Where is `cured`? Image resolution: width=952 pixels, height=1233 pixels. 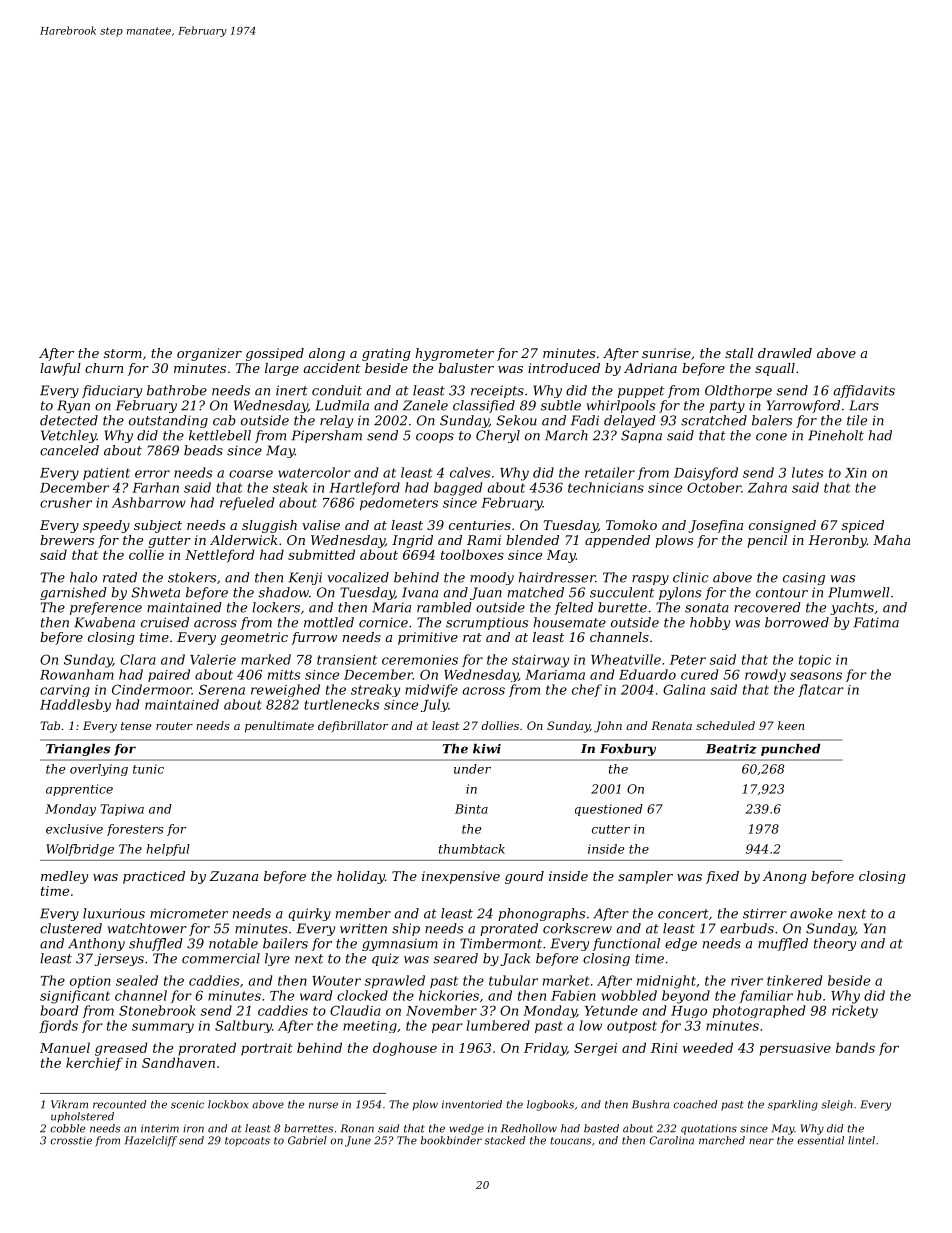
cured is located at coordinates (699, 674).
